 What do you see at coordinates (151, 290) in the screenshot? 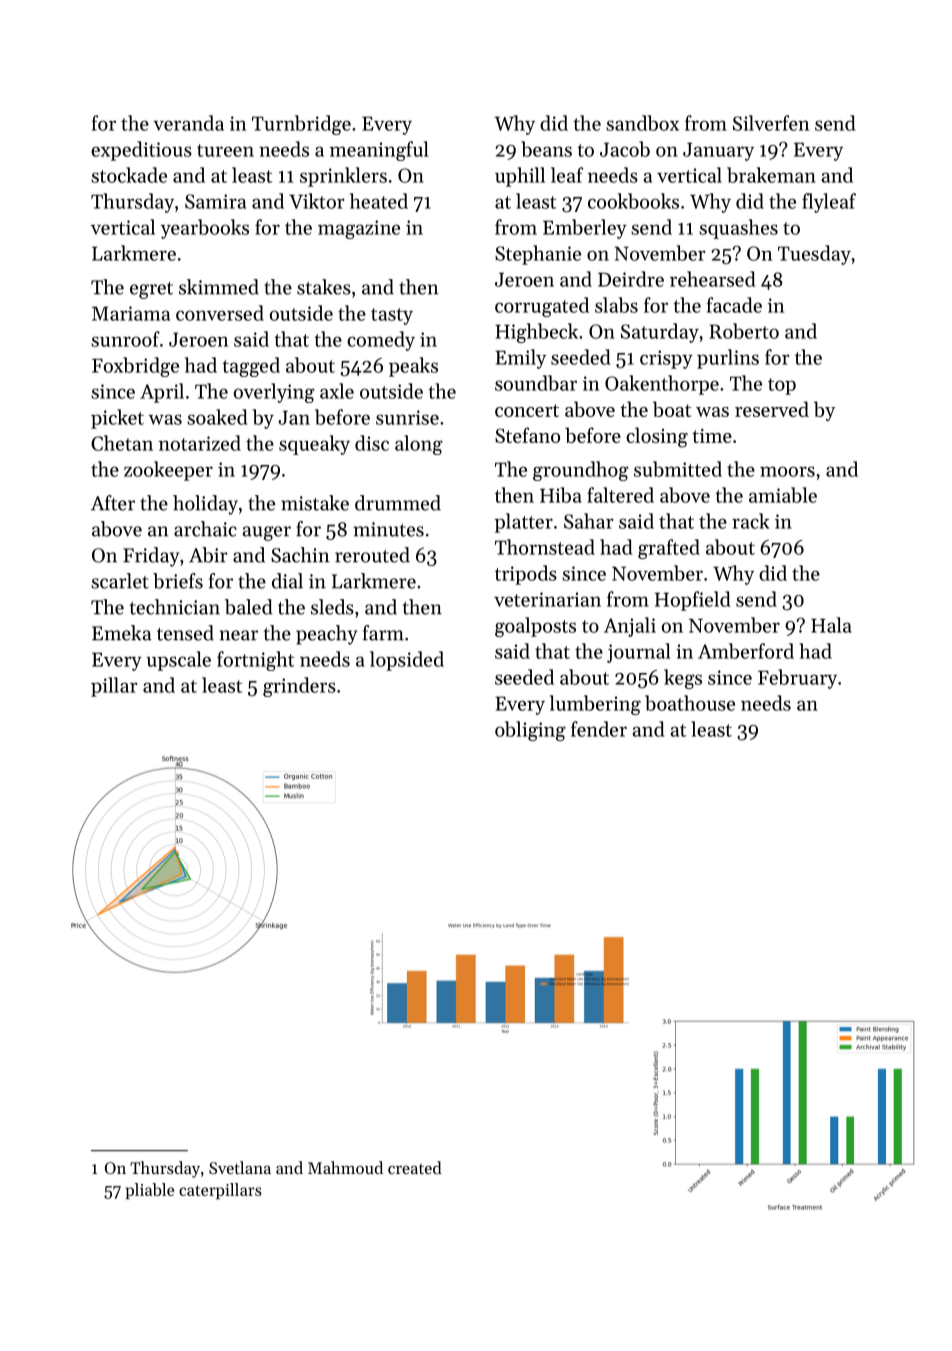
I see `egret` at bounding box center [151, 290].
